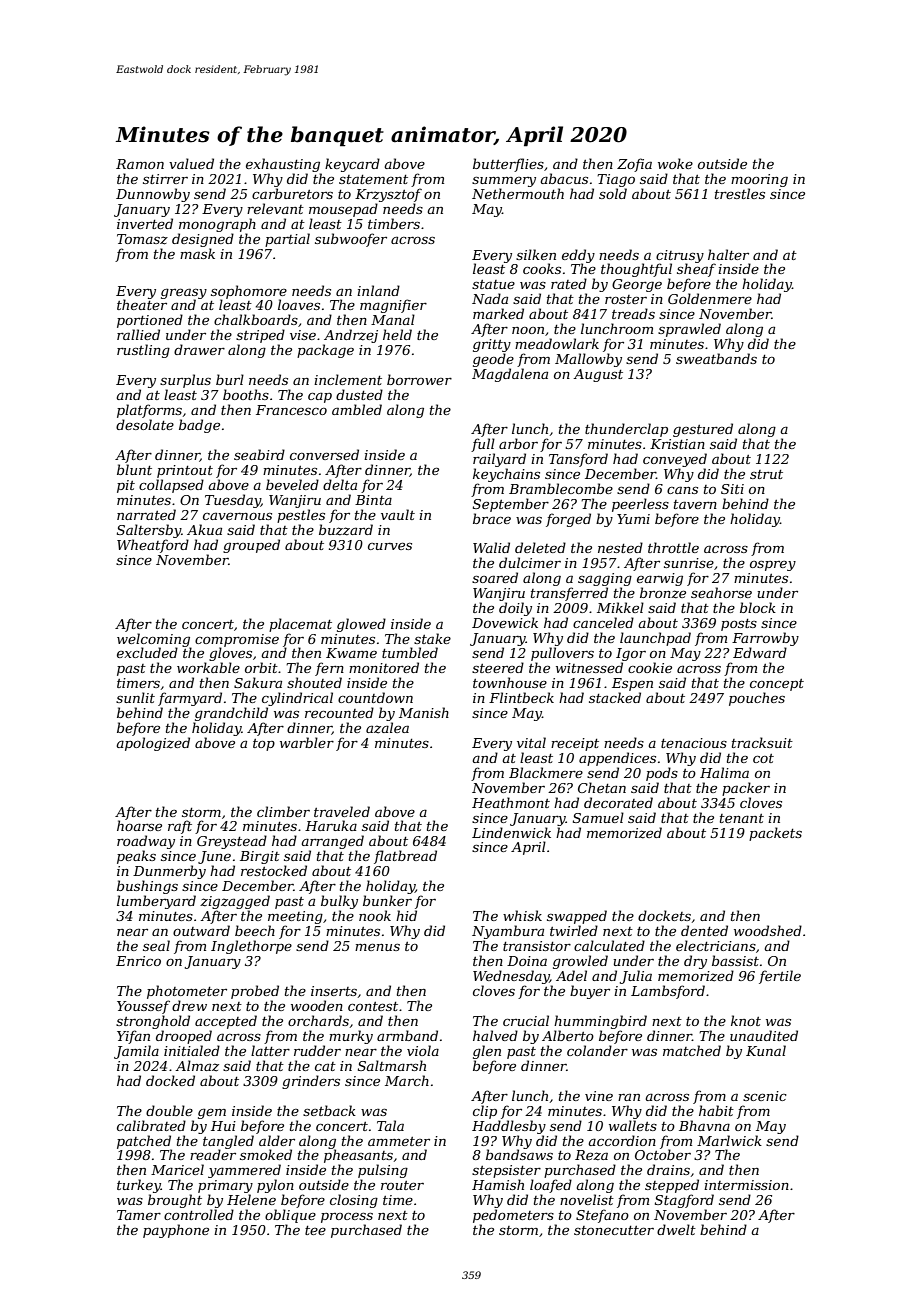 The height and width of the screenshot is (1308, 924). I want to click on Greystead, so click(232, 842).
